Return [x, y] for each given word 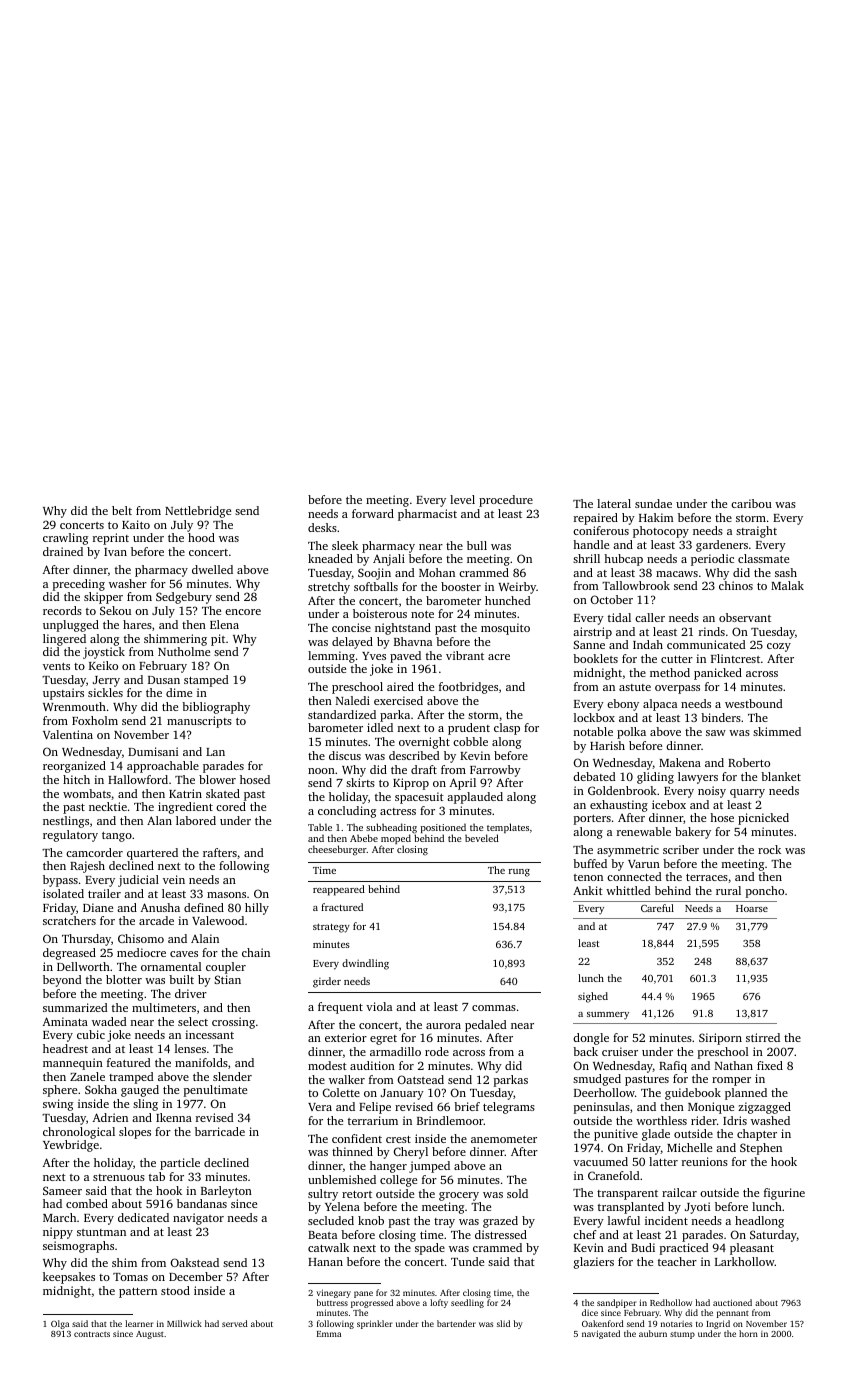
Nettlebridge [198, 512]
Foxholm [95, 720]
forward [373, 513]
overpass [677, 689]
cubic [91, 1034]
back [585, 1051]
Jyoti [697, 1208]
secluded [331, 1220]
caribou [751, 503]
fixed [770, 1065]
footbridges [468, 688]
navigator [198, 1219]
